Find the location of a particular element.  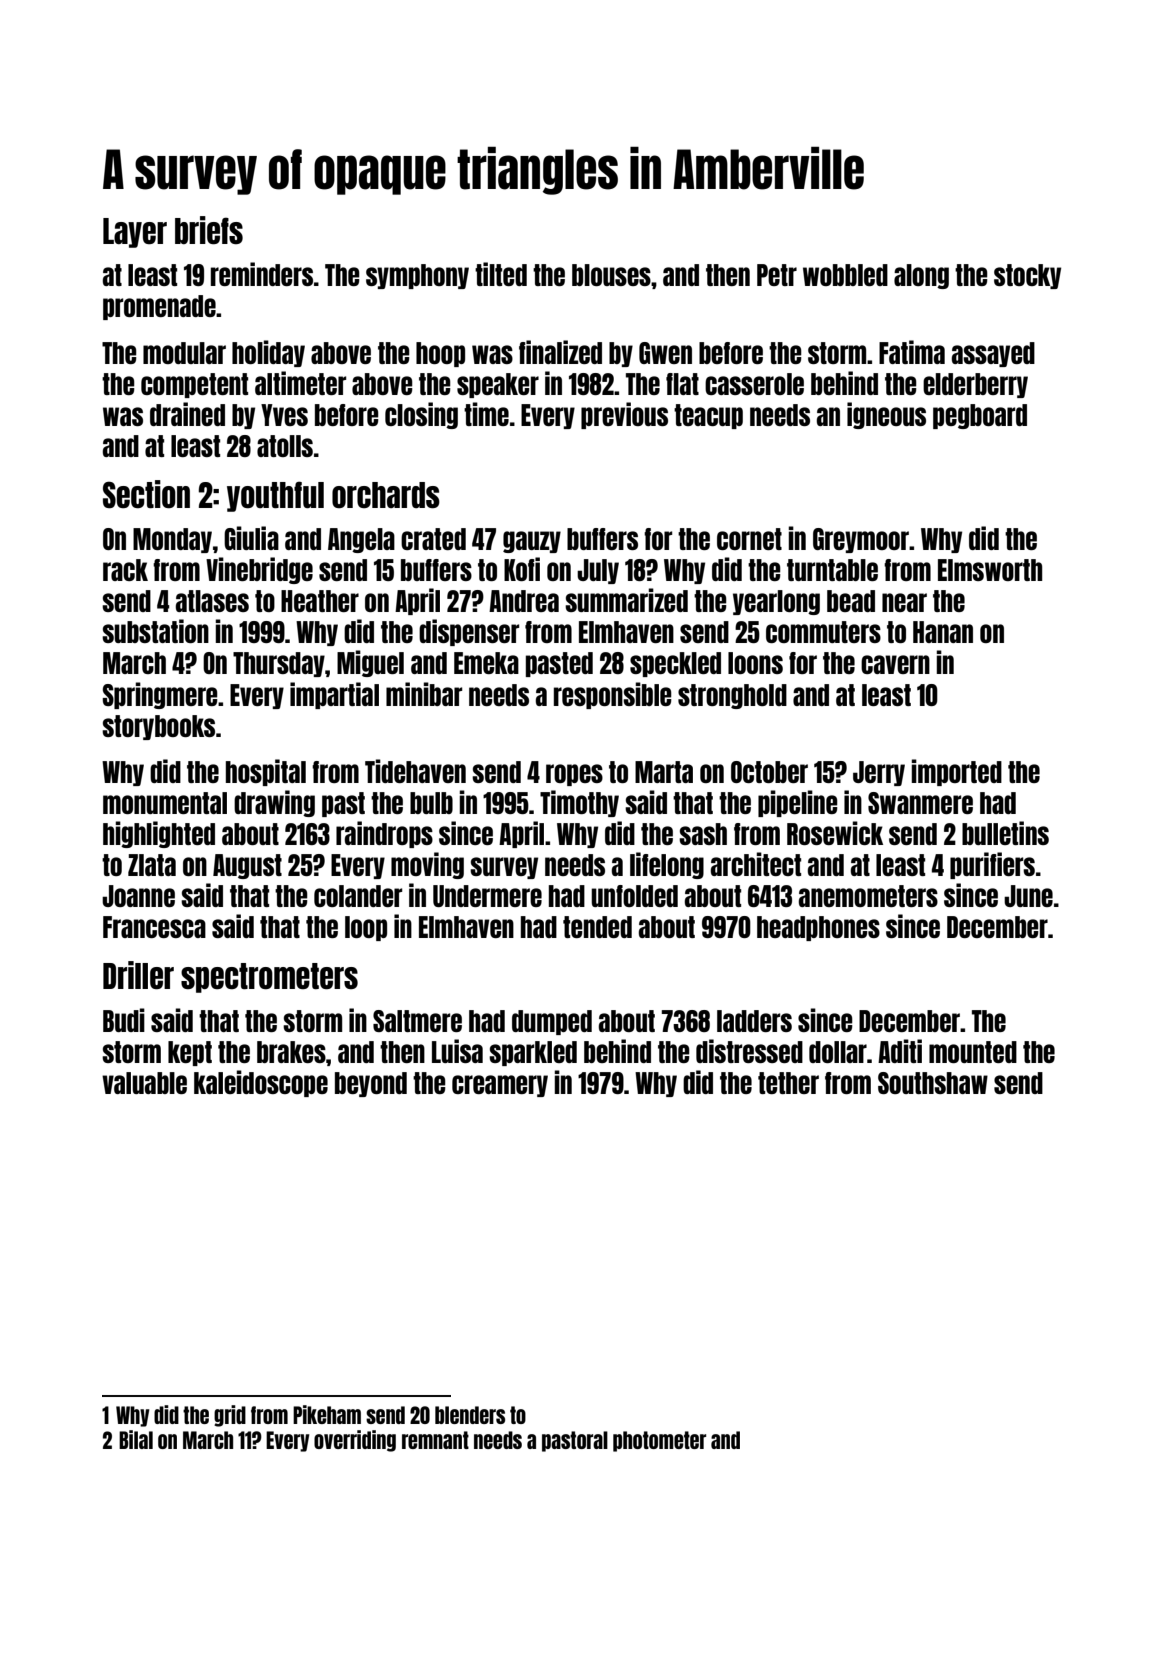

colander is located at coordinates (358, 896).
